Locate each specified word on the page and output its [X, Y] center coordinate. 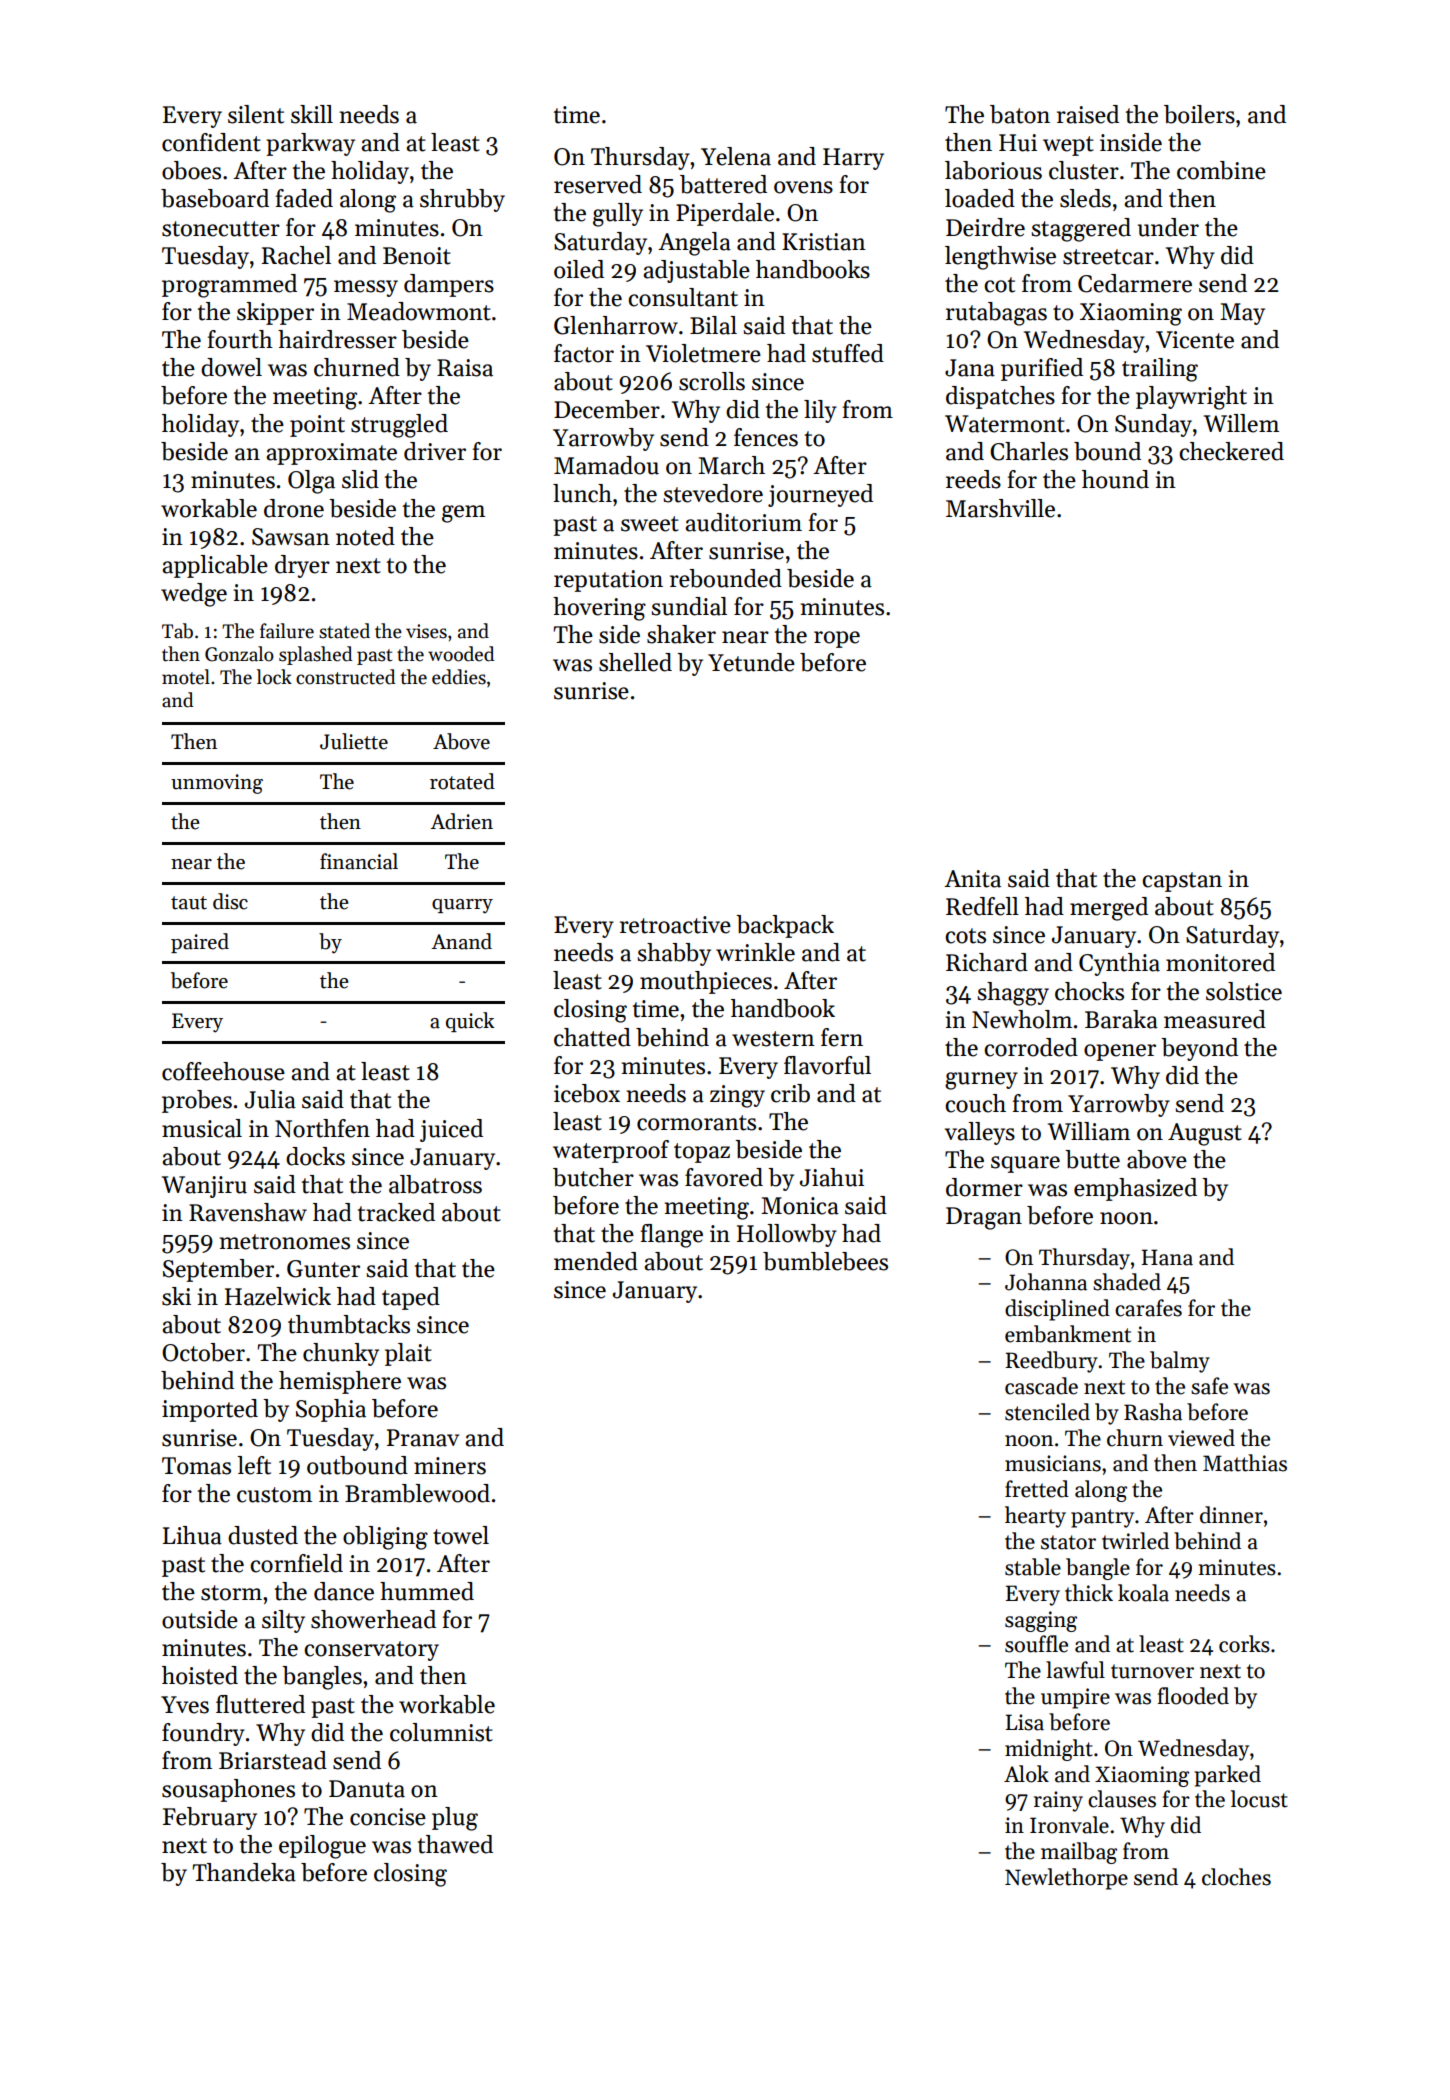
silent [256, 114]
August [1205, 1134]
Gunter [323, 1269]
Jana [970, 368]
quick [470, 1022]
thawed [455, 1844]
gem [463, 514]
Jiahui [832, 1177]
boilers [1199, 114]
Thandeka [244, 1872]
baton [1020, 114]
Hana [1167, 1257]
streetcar [1108, 257]
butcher [593, 1177]
